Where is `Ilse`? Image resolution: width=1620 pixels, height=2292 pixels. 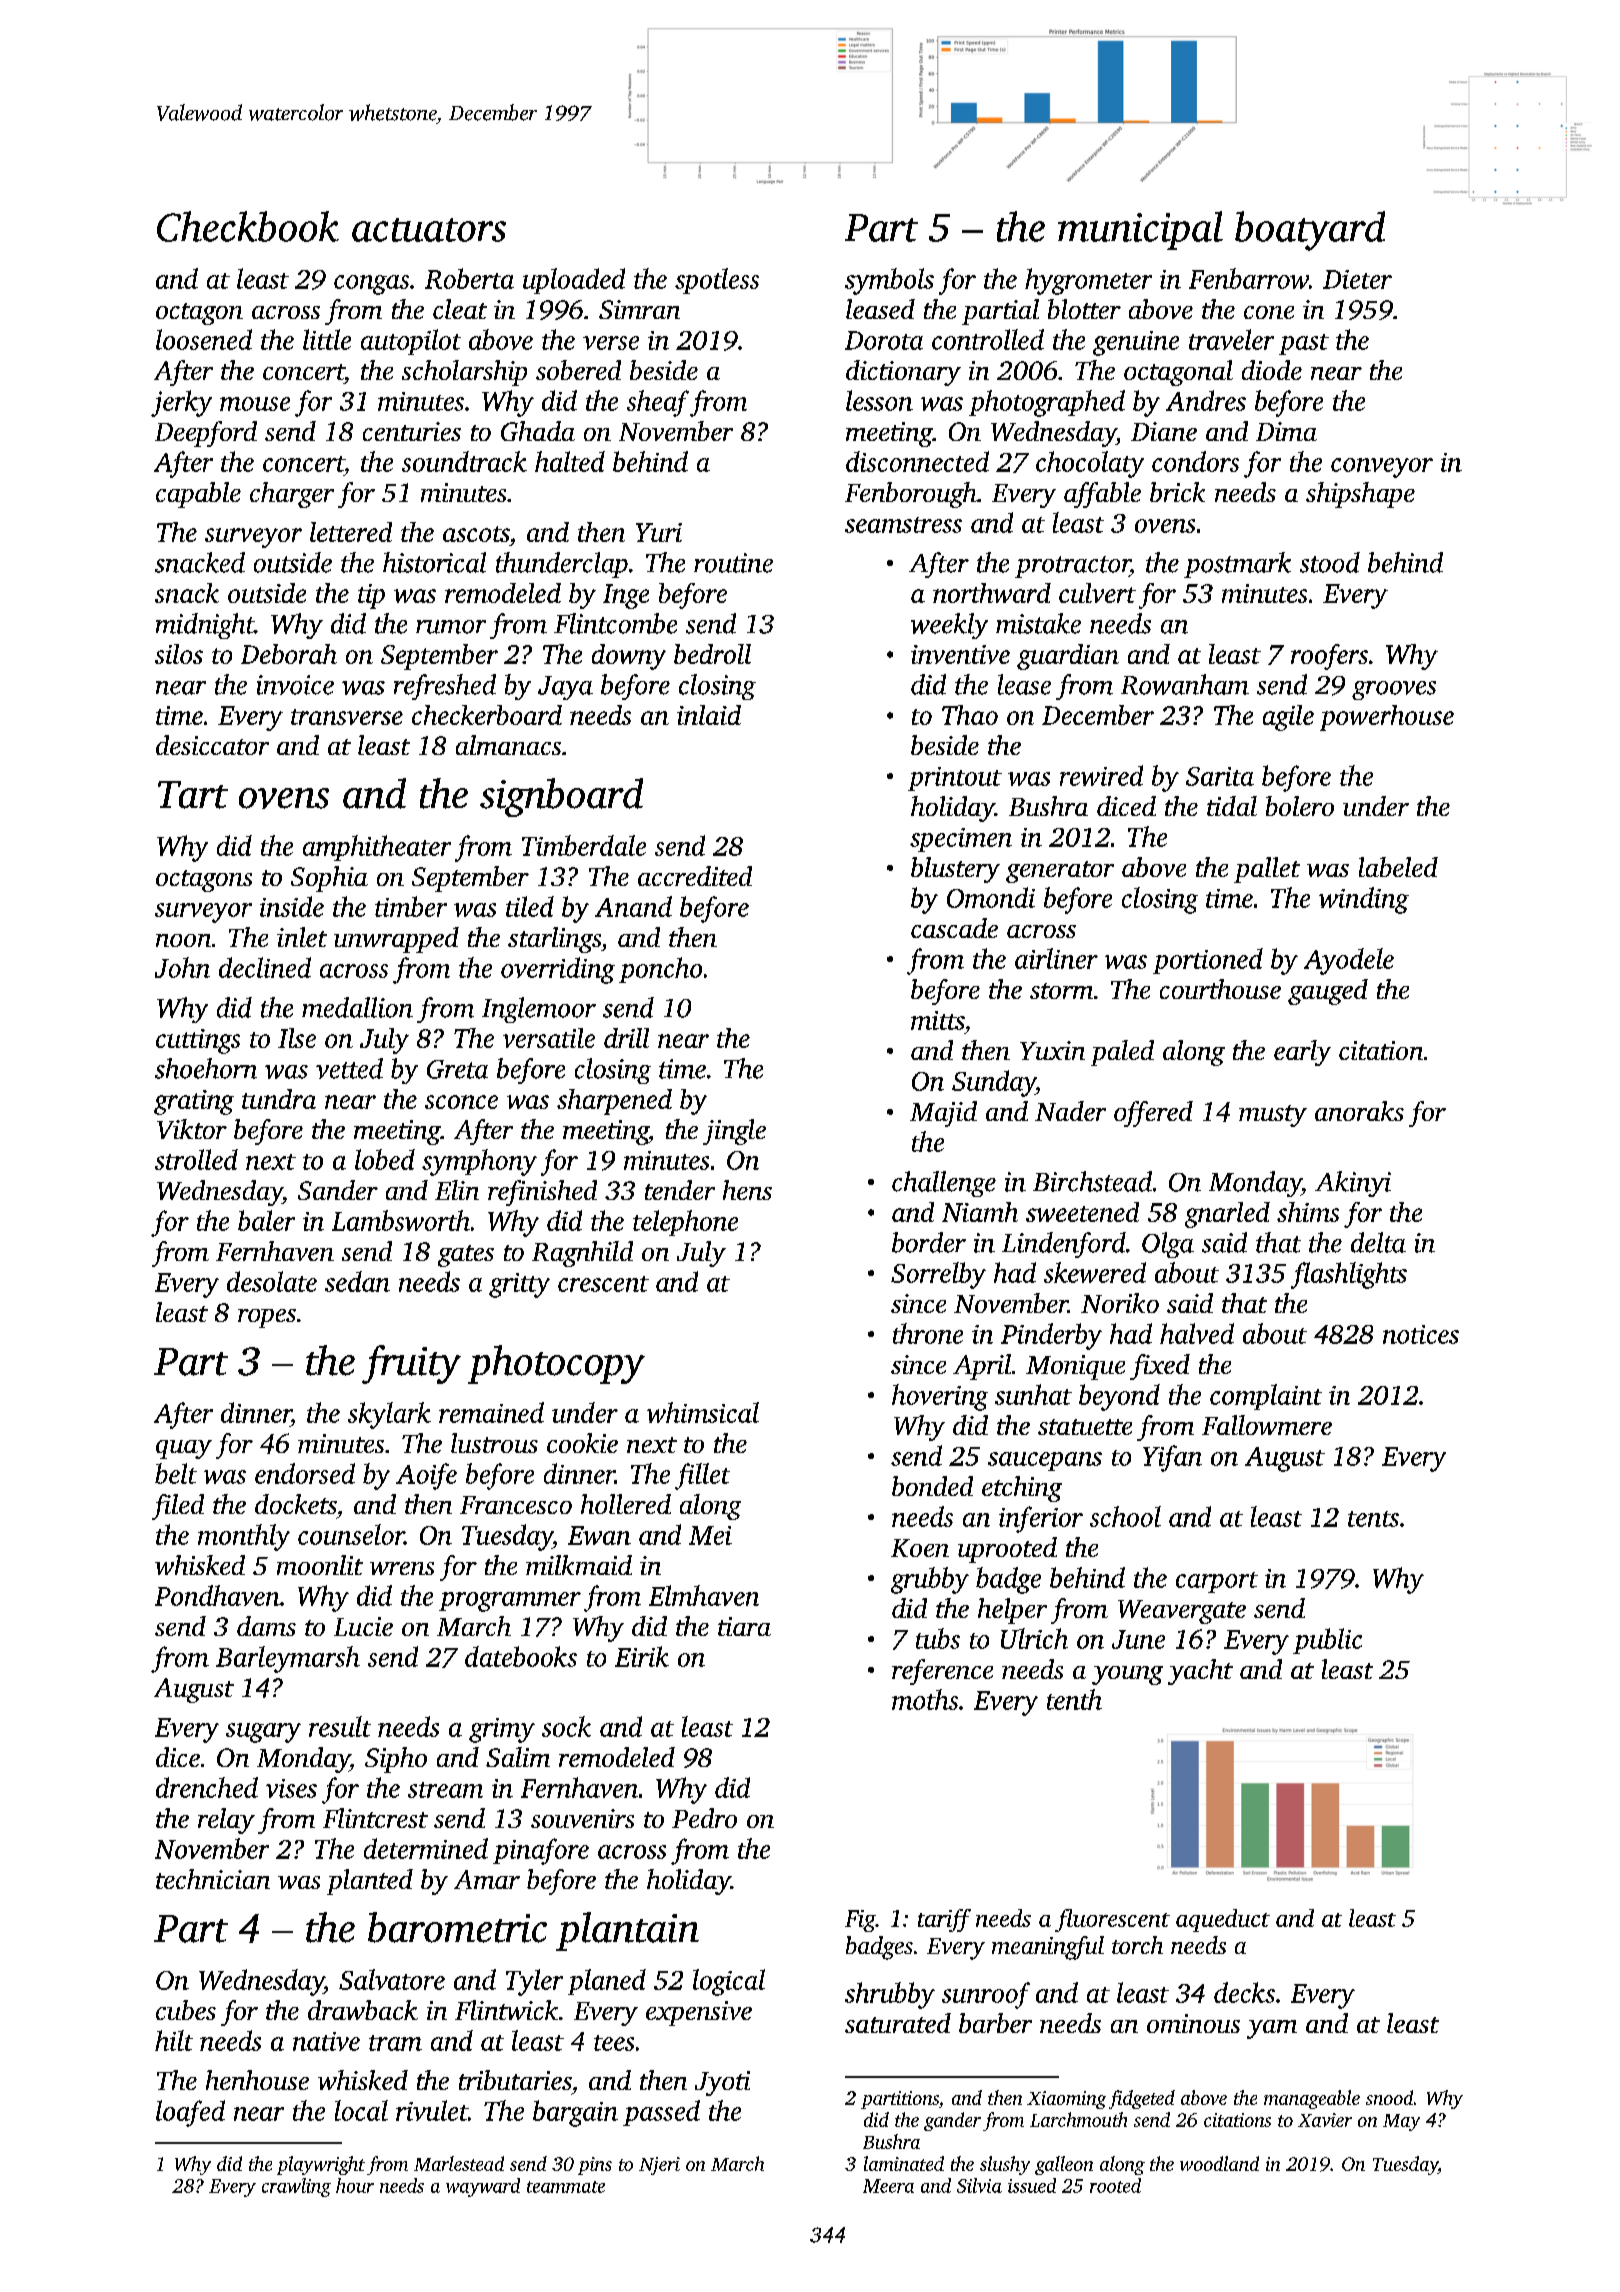
Ilse is located at coordinates (297, 1038).
